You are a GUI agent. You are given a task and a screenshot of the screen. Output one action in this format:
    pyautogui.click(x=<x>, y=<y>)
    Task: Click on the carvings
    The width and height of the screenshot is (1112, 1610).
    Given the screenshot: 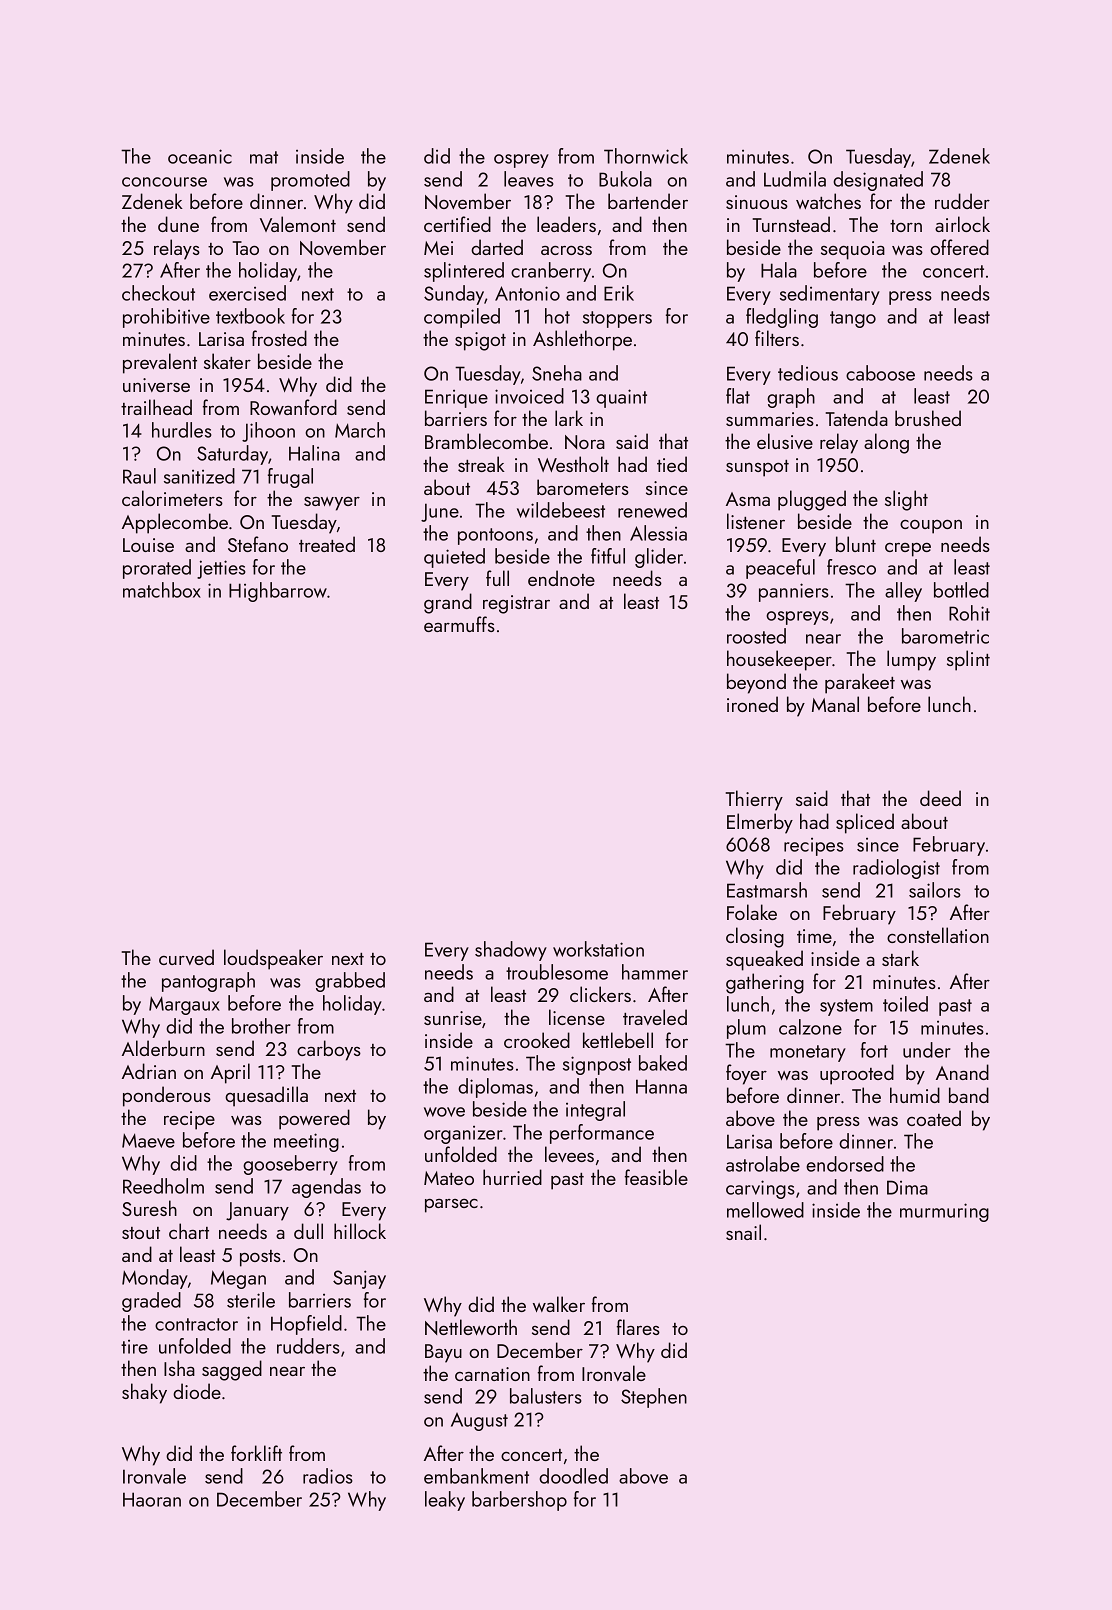 What is the action you would take?
    pyautogui.click(x=760, y=1189)
